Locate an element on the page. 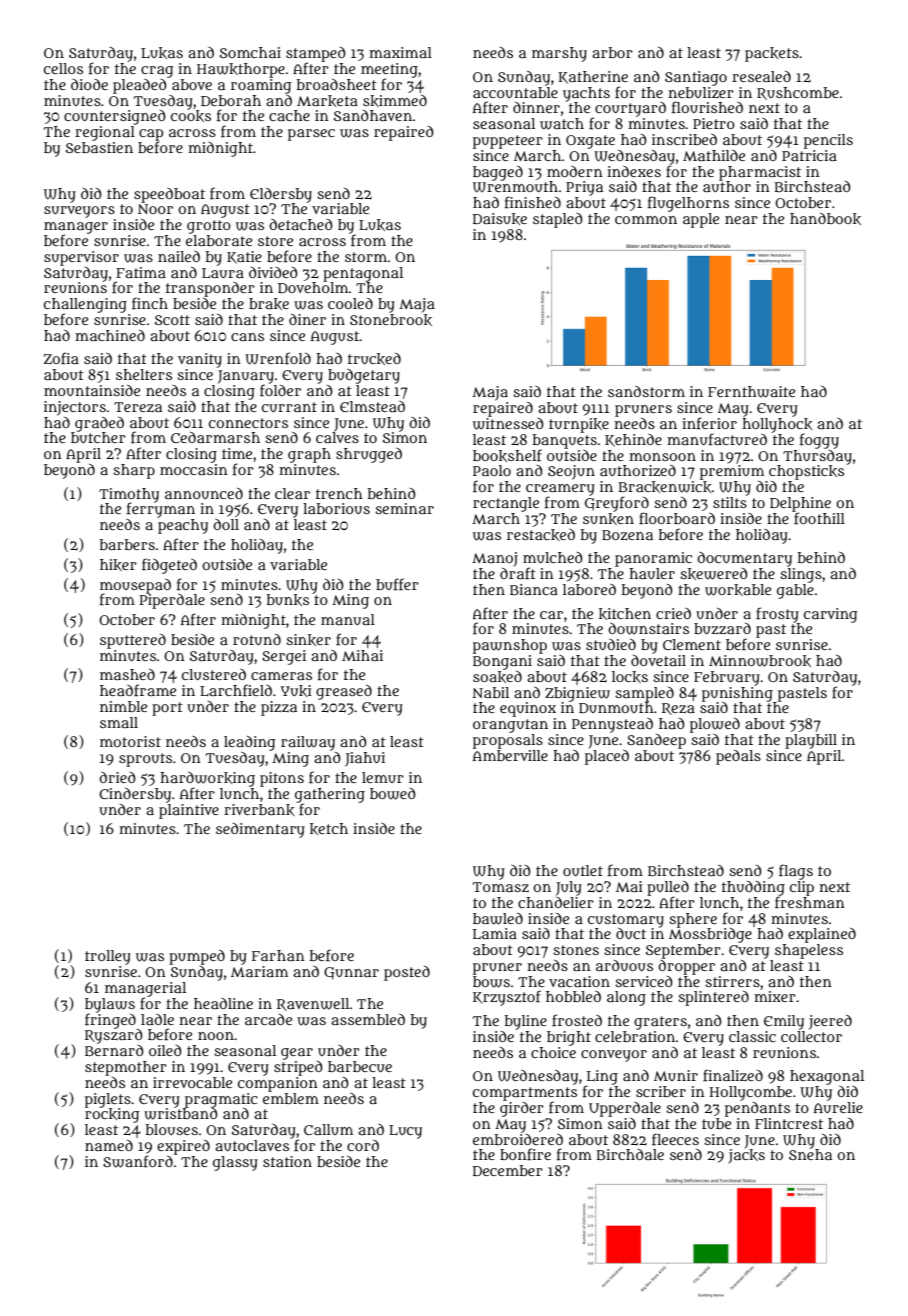  sprouts is located at coordinates (145, 760).
